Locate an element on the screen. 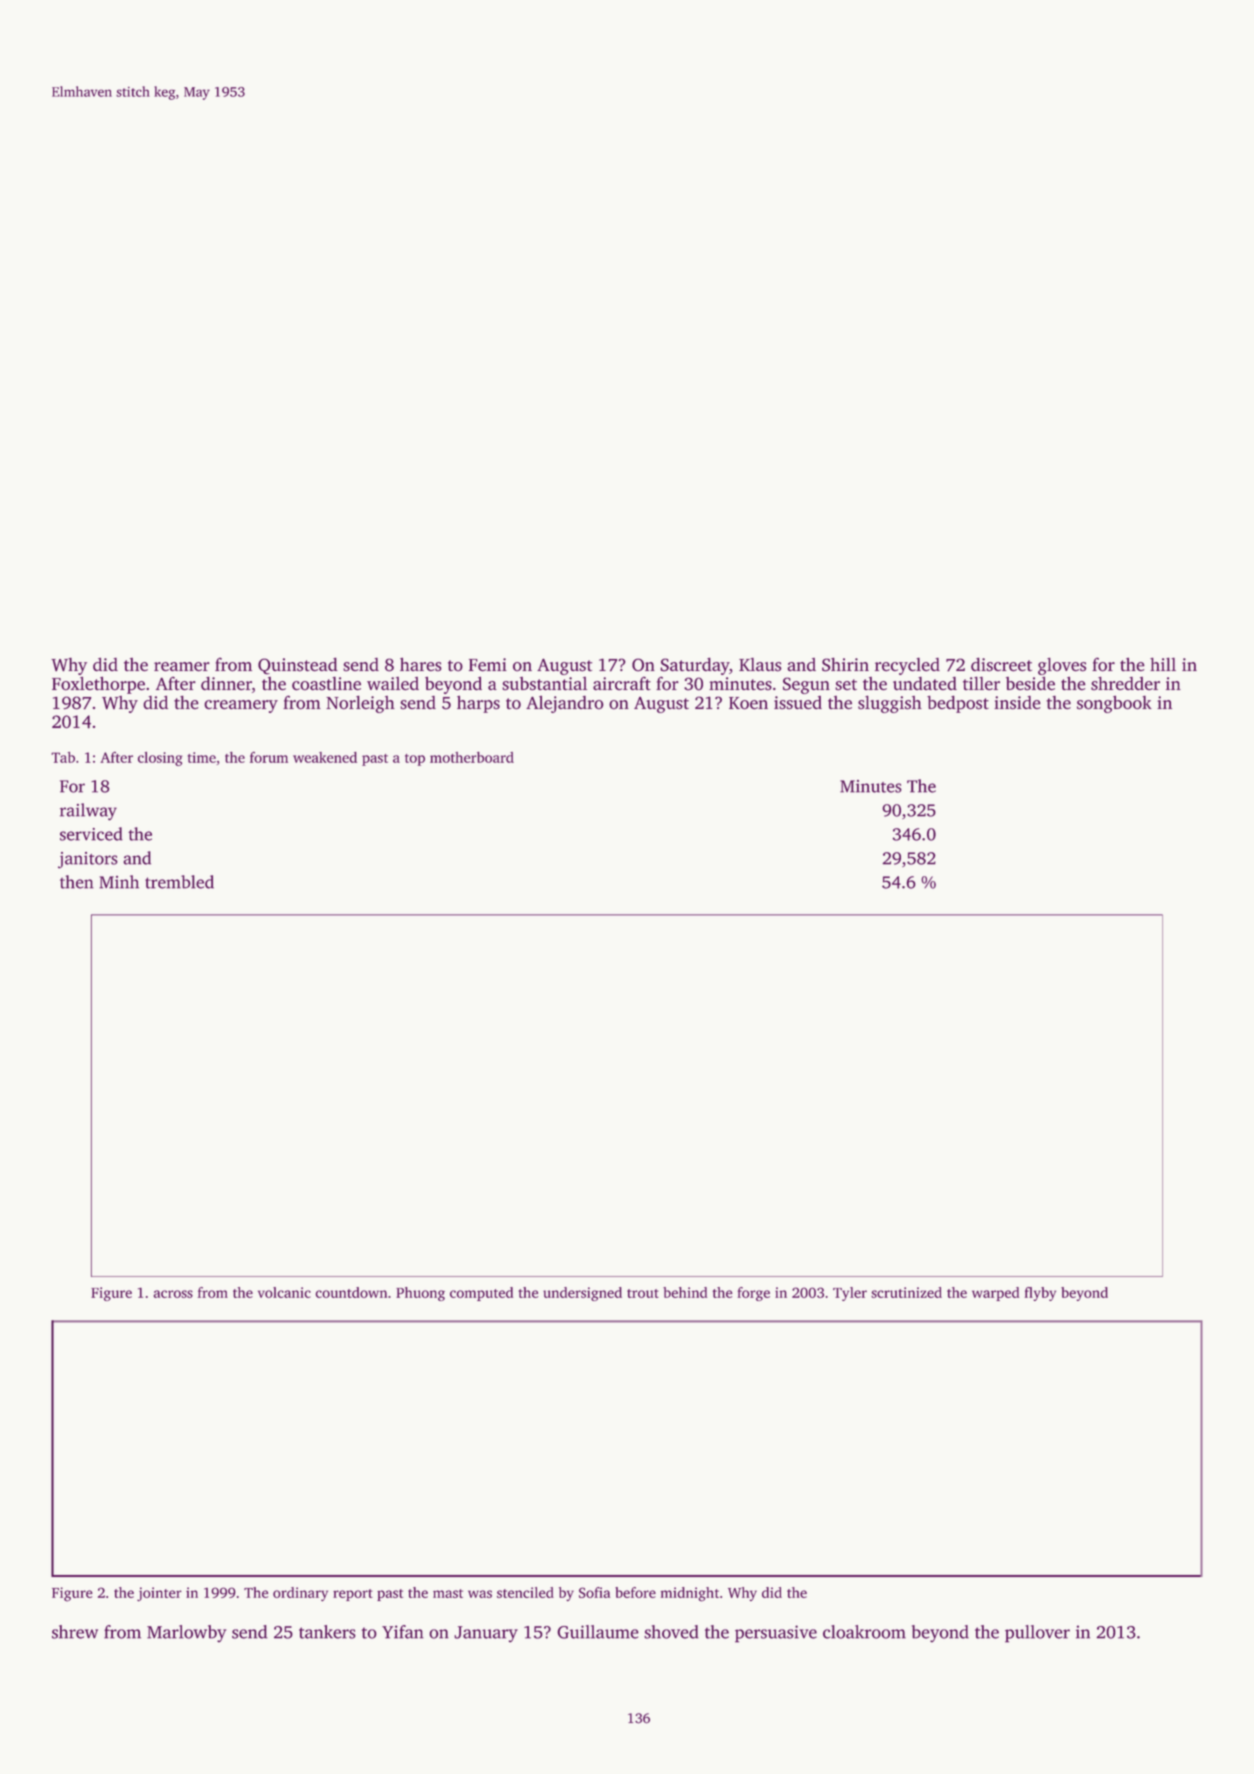 The image size is (1254, 1774). Klaus is located at coordinates (760, 665).
